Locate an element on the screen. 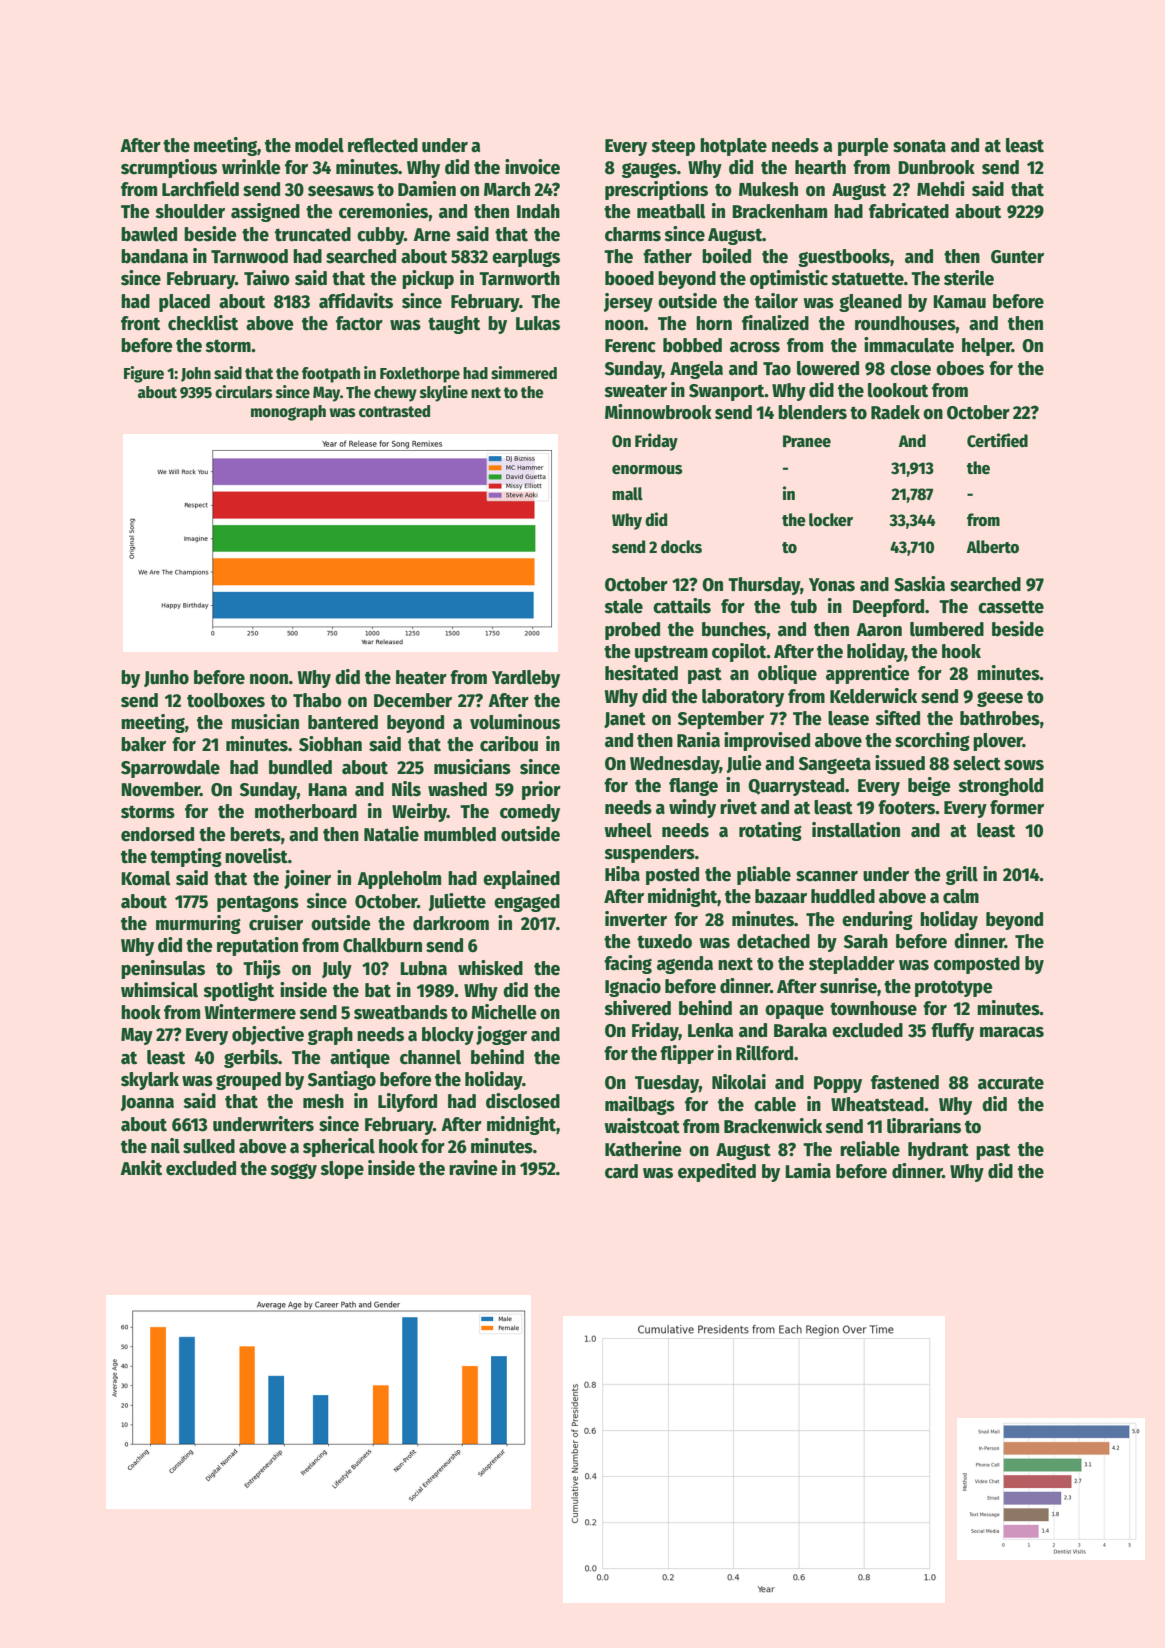 Image resolution: width=1165 pixels, height=1648 pixels. purple is located at coordinates (863, 147).
